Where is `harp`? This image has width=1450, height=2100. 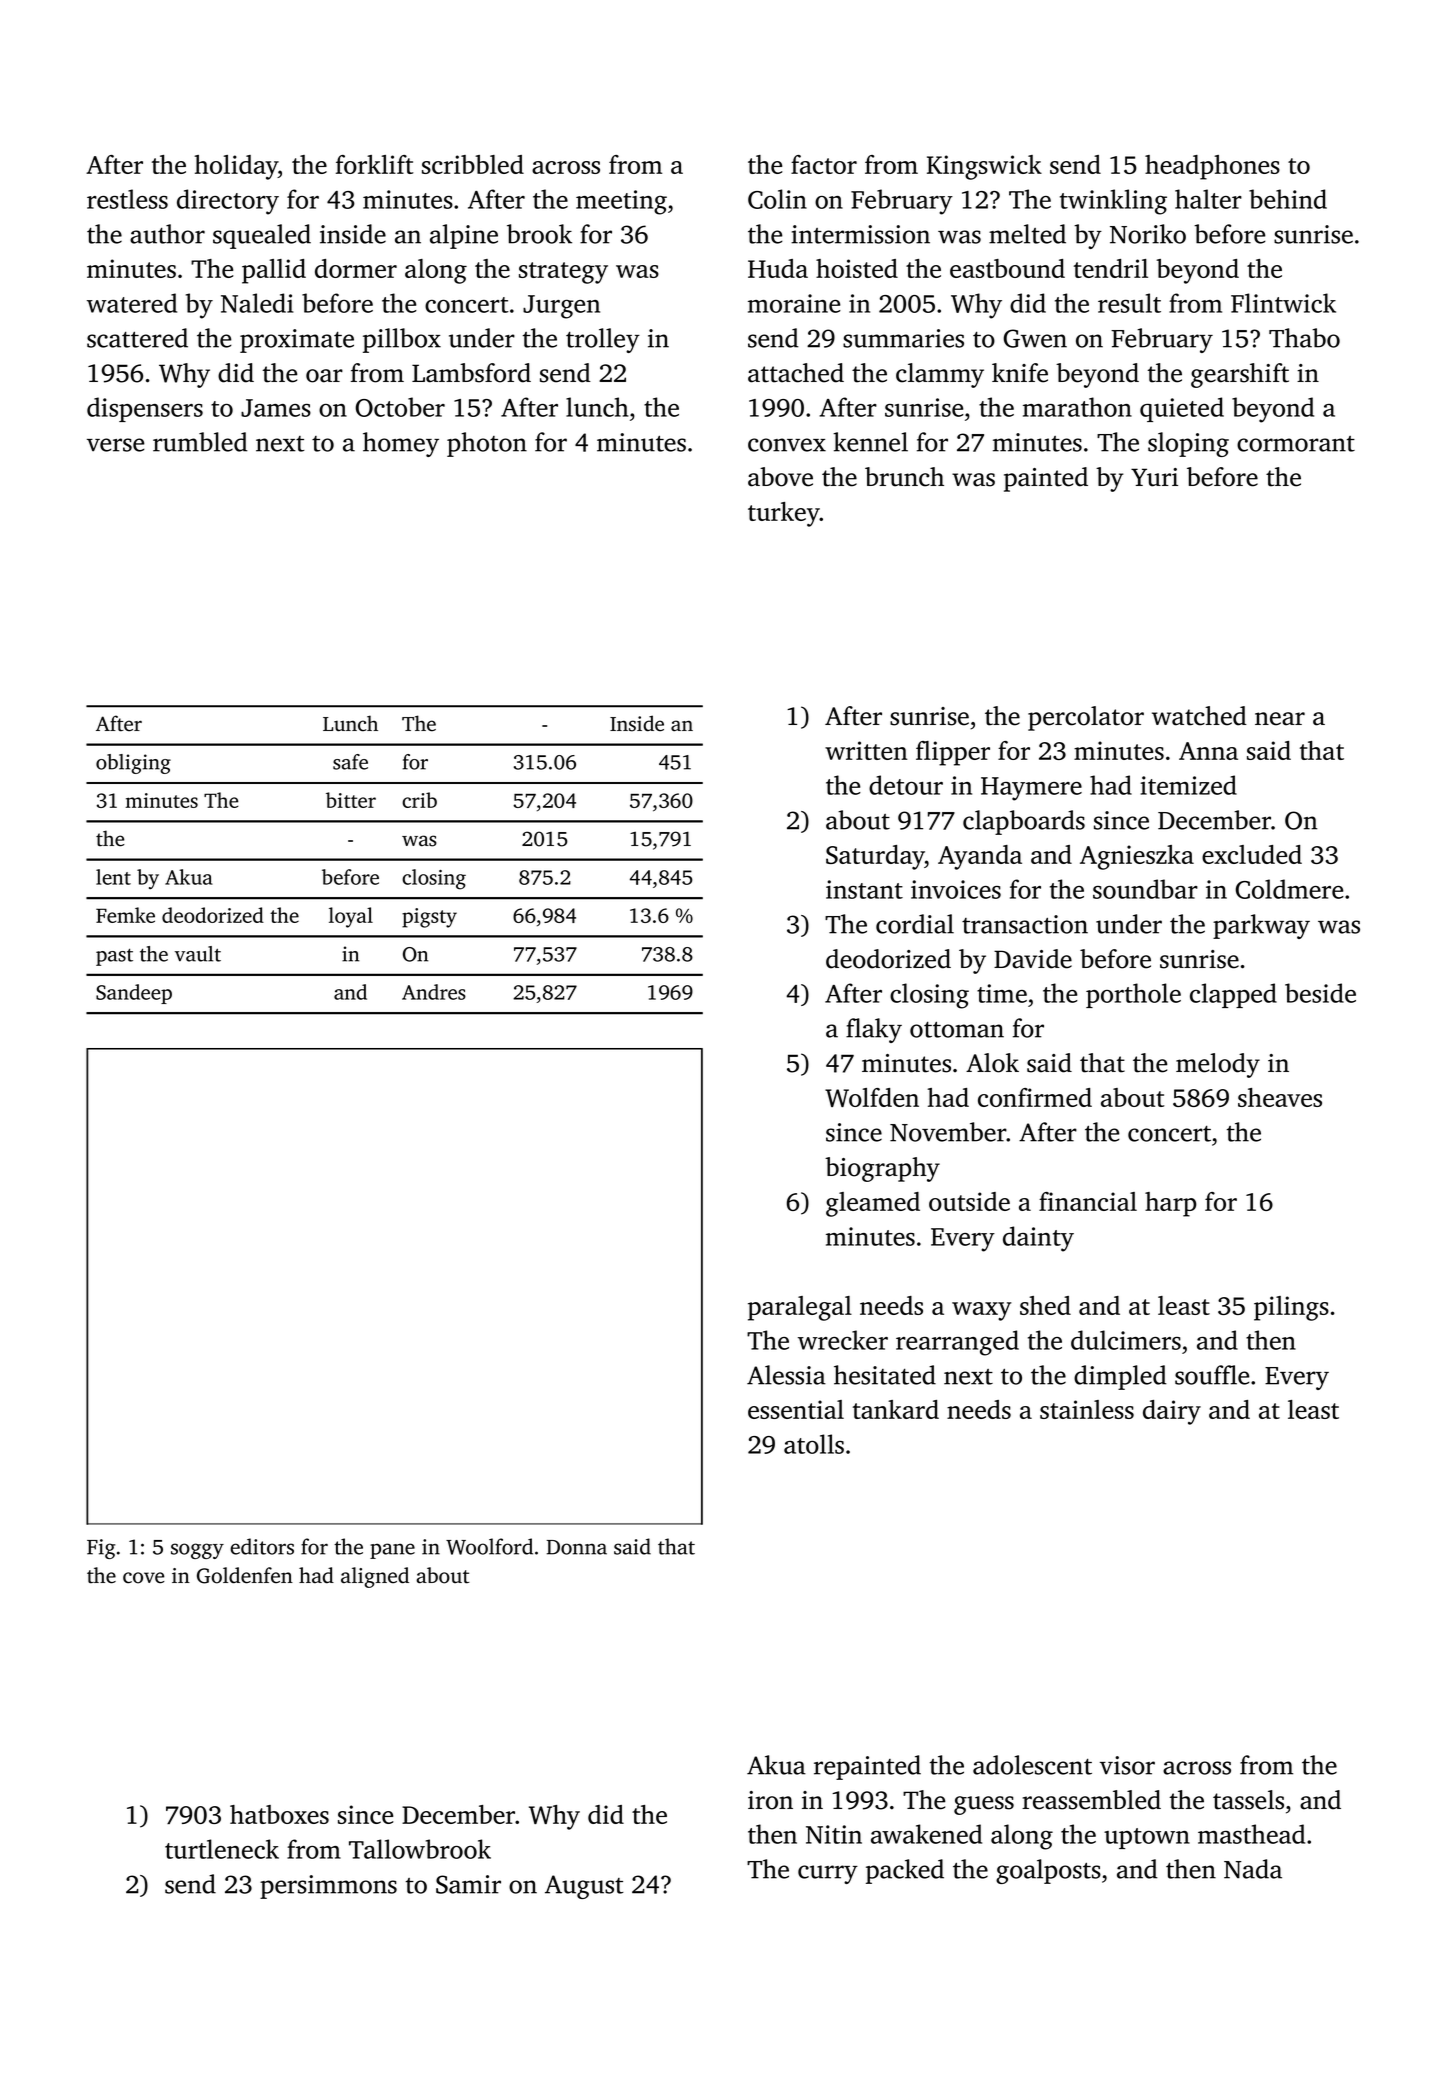 harp is located at coordinates (1170, 1204).
